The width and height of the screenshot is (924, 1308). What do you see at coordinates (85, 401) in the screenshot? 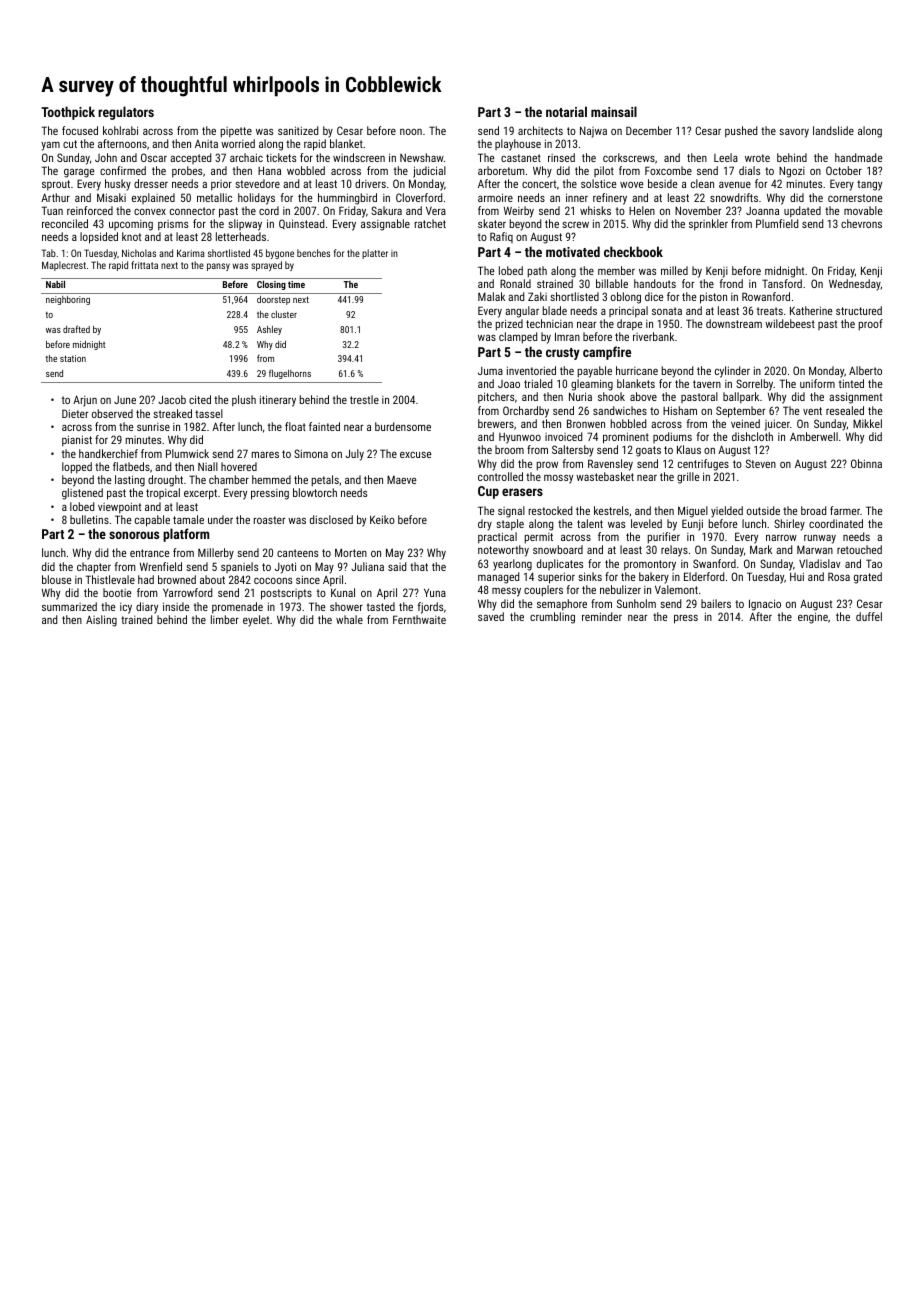
I see `Arjun` at bounding box center [85, 401].
